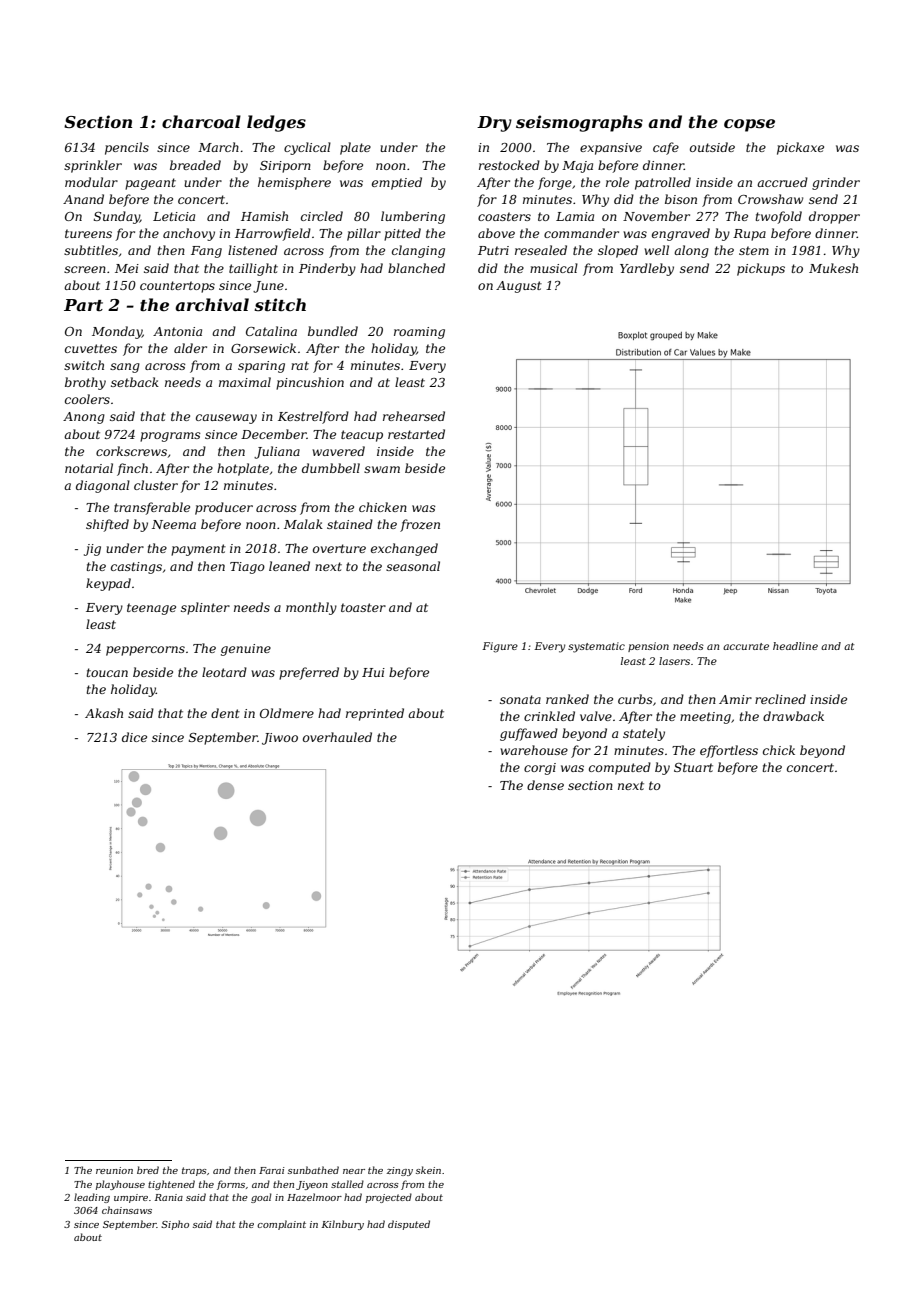  I want to click on Jiwoo, so click(280, 739).
